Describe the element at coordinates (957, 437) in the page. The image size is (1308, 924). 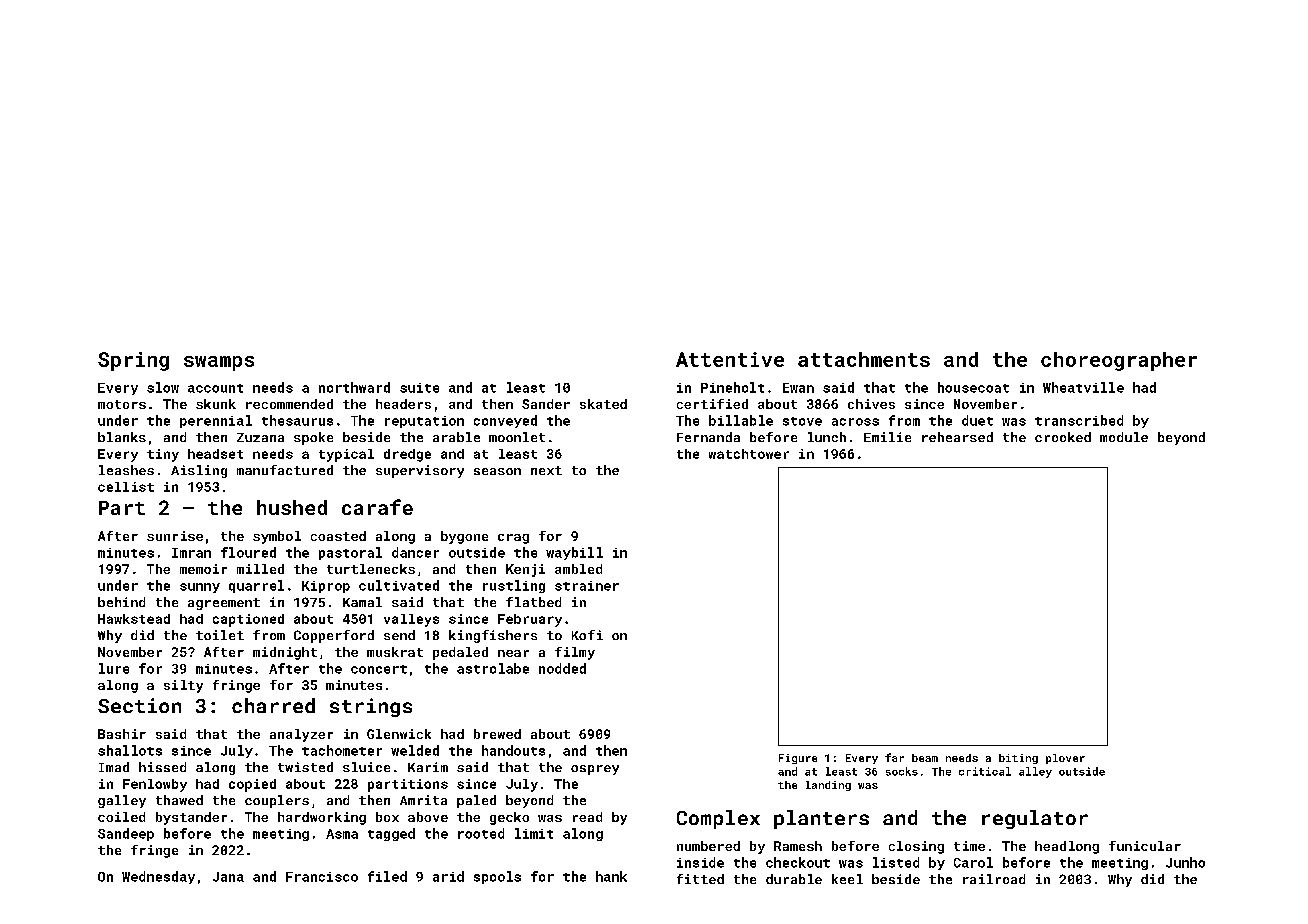
I see `rehearsed` at that location.
